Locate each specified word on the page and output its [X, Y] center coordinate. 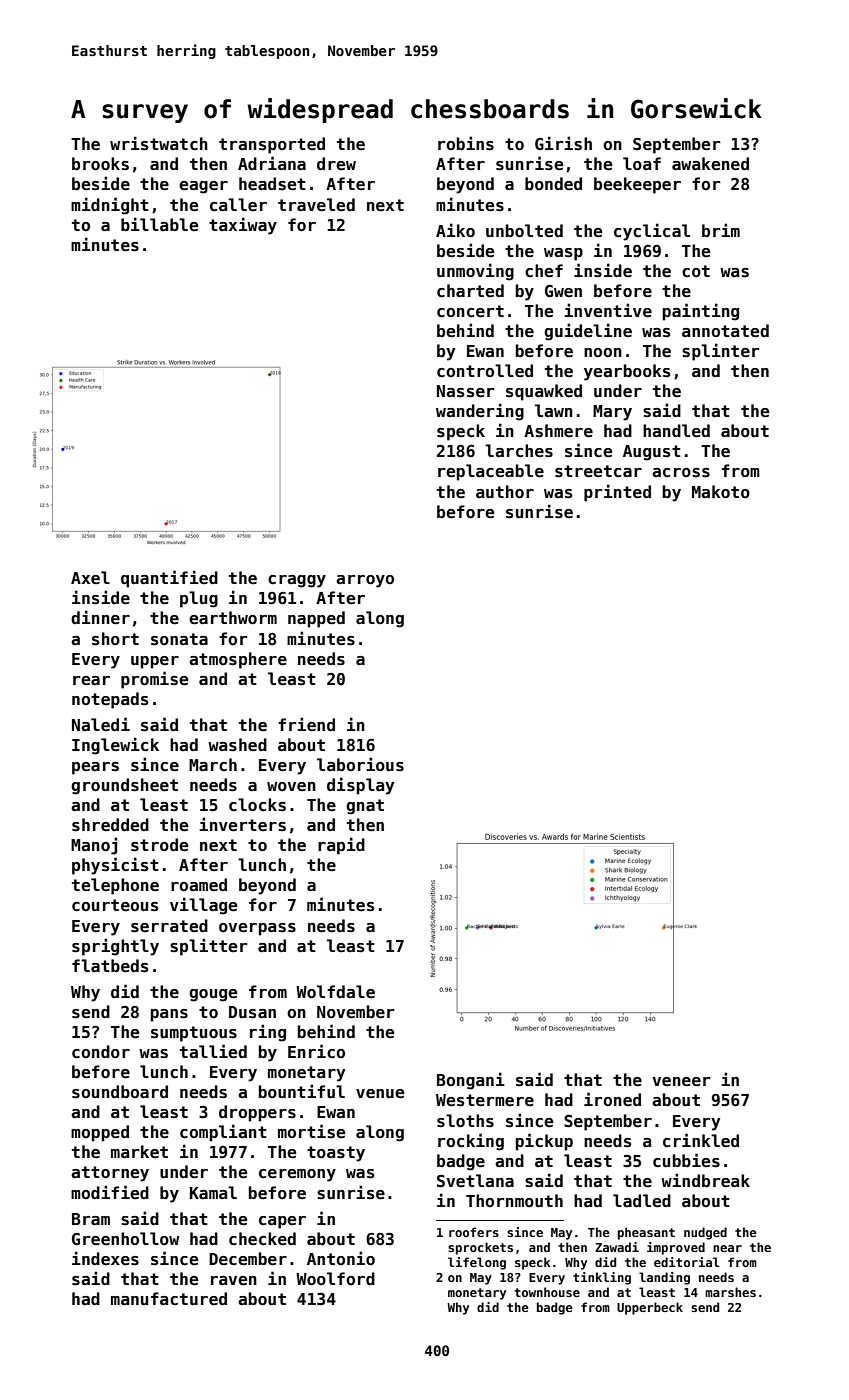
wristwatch [159, 143]
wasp [563, 254]
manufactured [169, 1298]
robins [466, 143]
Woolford [335, 1278]
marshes [730, 1292]
